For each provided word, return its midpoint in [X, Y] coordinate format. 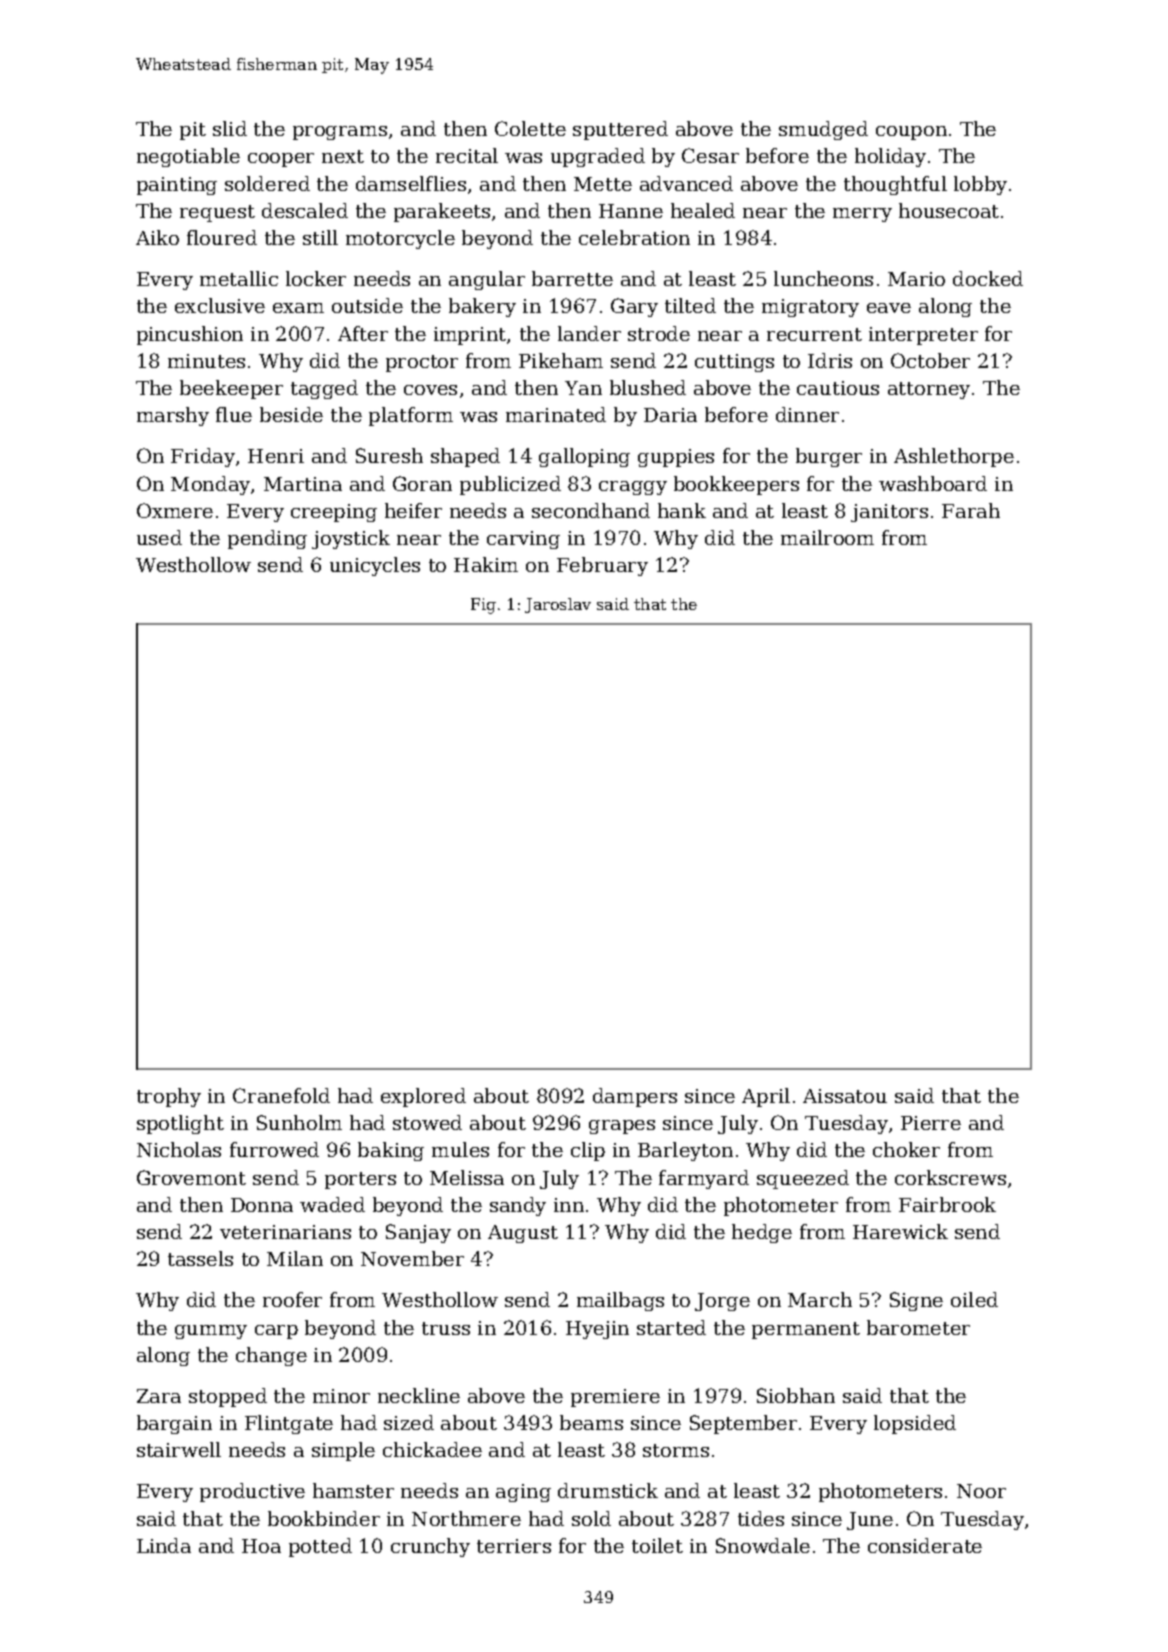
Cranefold [281, 1095]
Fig [483, 606]
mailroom [827, 537]
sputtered [620, 130]
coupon [911, 133]
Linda [164, 1545]
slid [230, 128]
